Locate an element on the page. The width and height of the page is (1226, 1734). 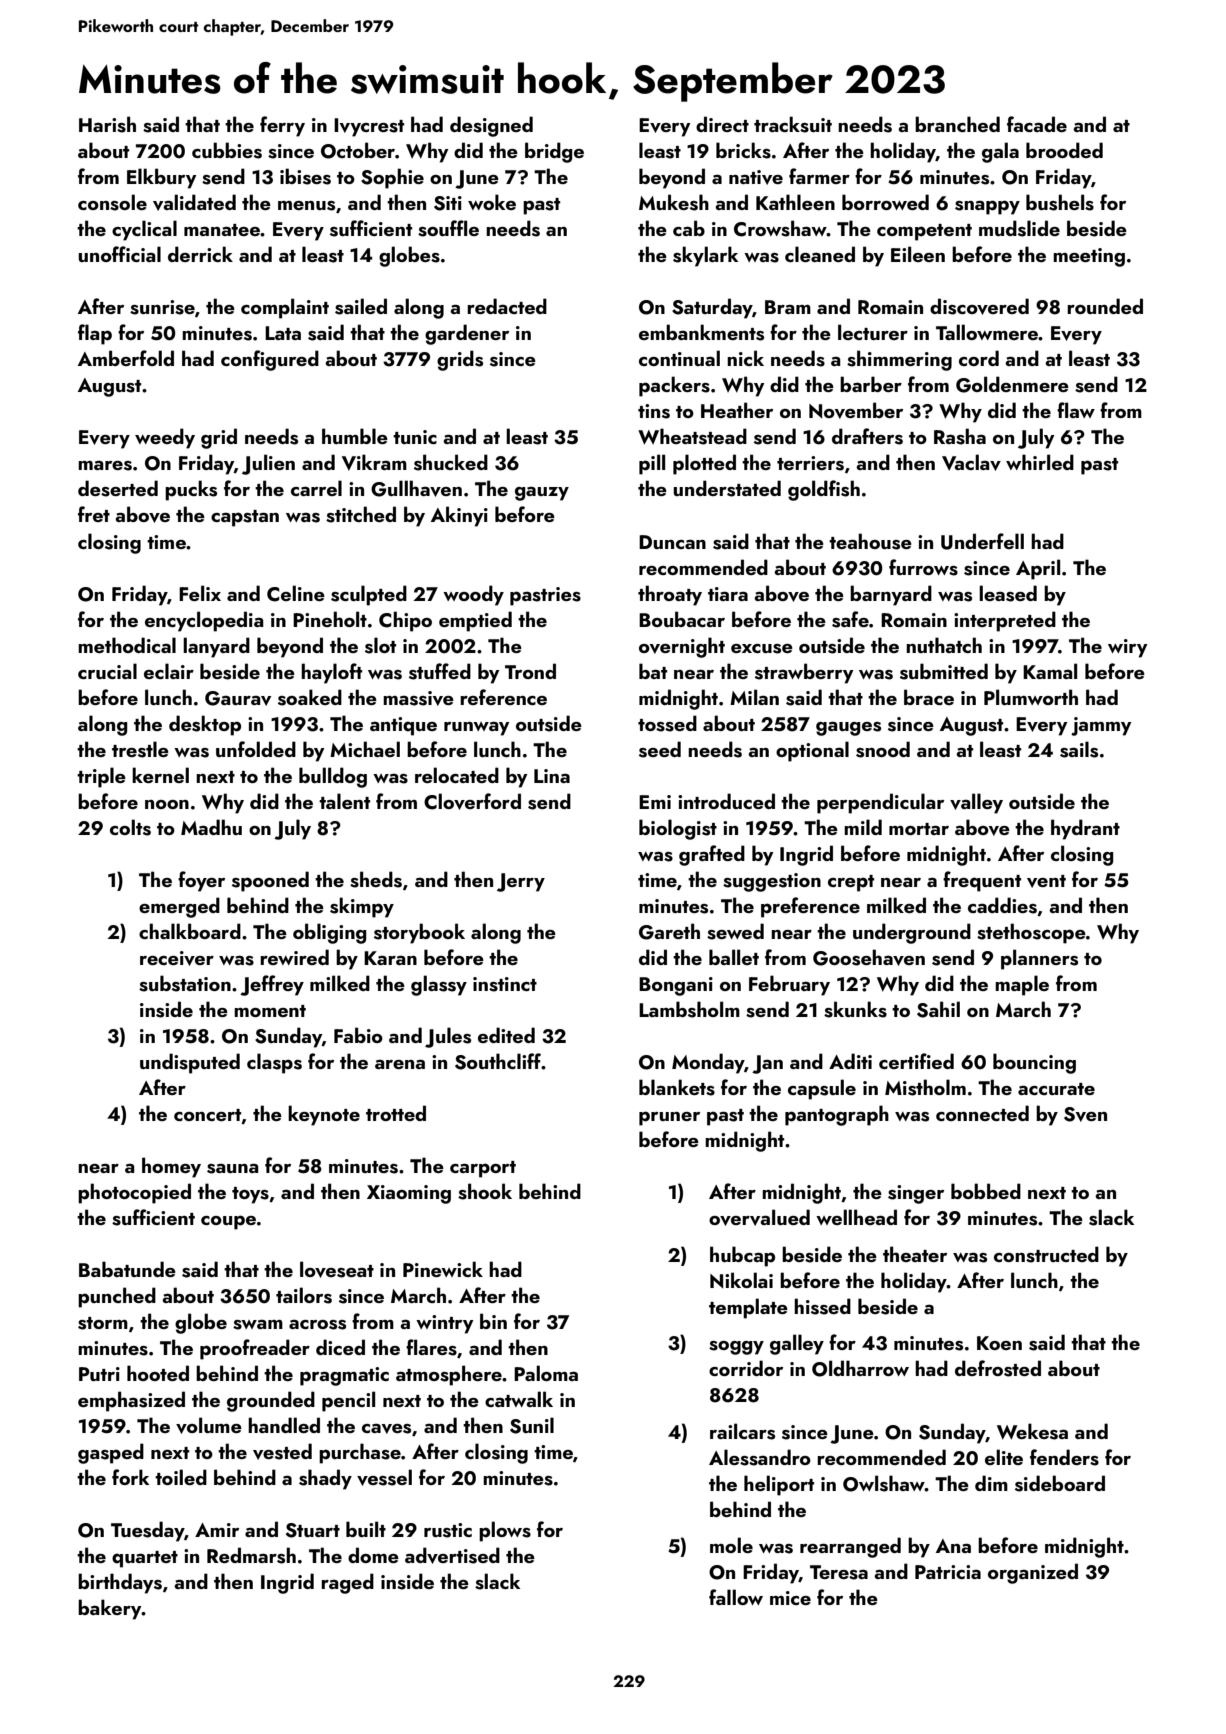
fret is located at coordinates (94, 514).
